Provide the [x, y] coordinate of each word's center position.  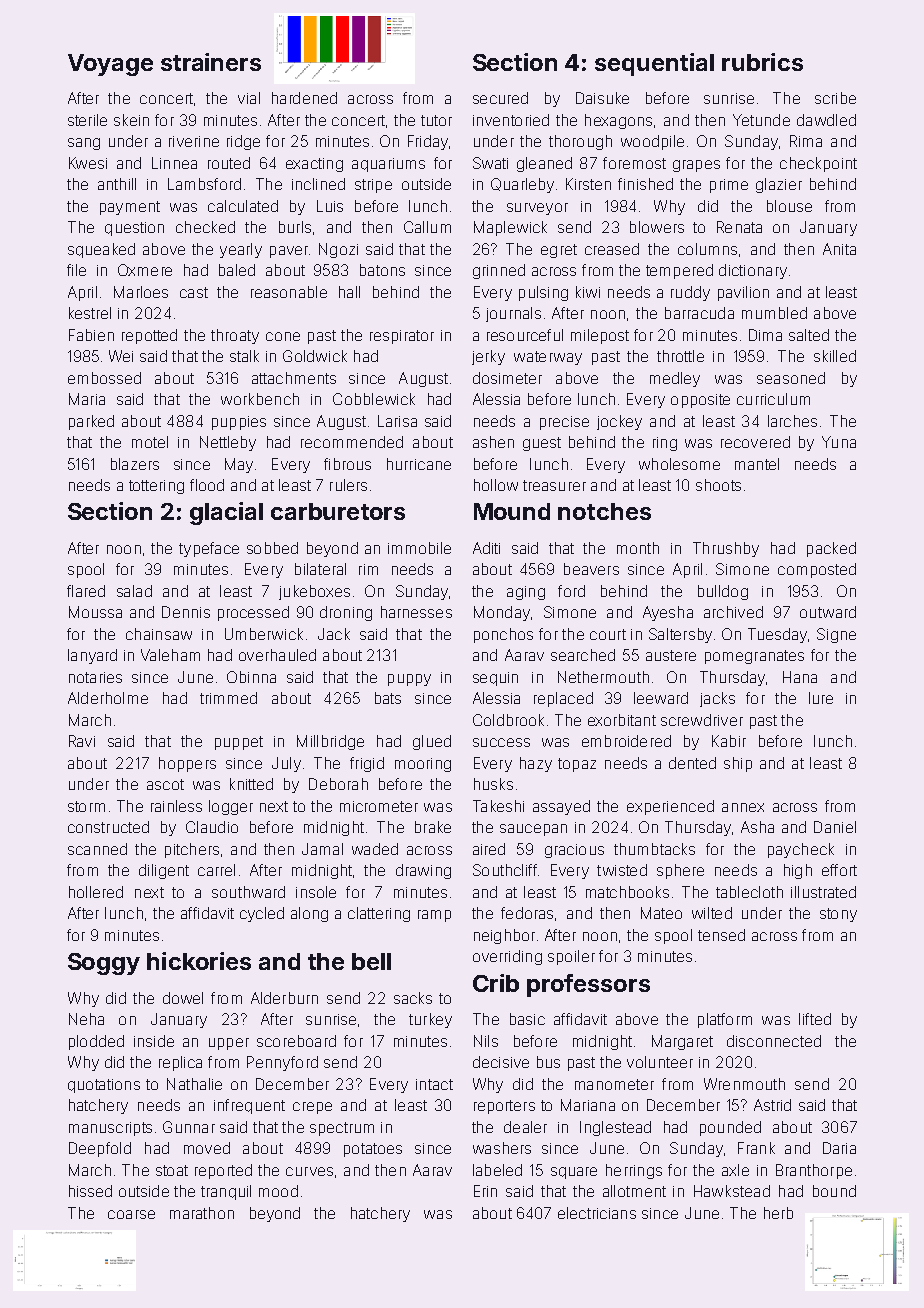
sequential [654, 64]
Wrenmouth [744, 1084]
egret [559, 251]
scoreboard [296, 1041]
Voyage [110, 65]
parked [91, 422]
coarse [131, 1214]
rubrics [762, 62]
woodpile [652, 142]
